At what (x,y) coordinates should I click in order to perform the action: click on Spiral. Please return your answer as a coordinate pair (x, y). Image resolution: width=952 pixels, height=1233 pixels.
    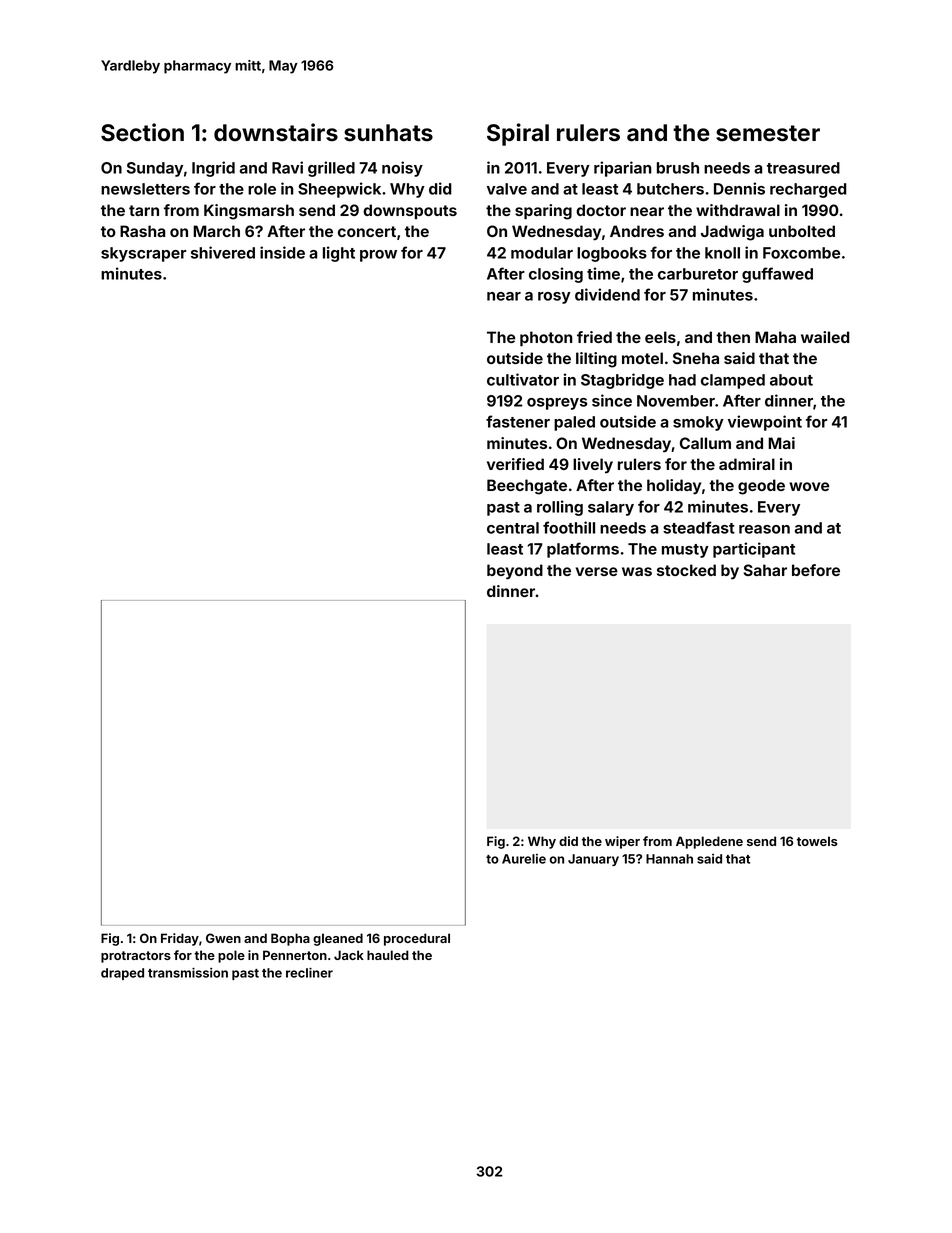
    Looking at the image, I should click on (518, 134).
